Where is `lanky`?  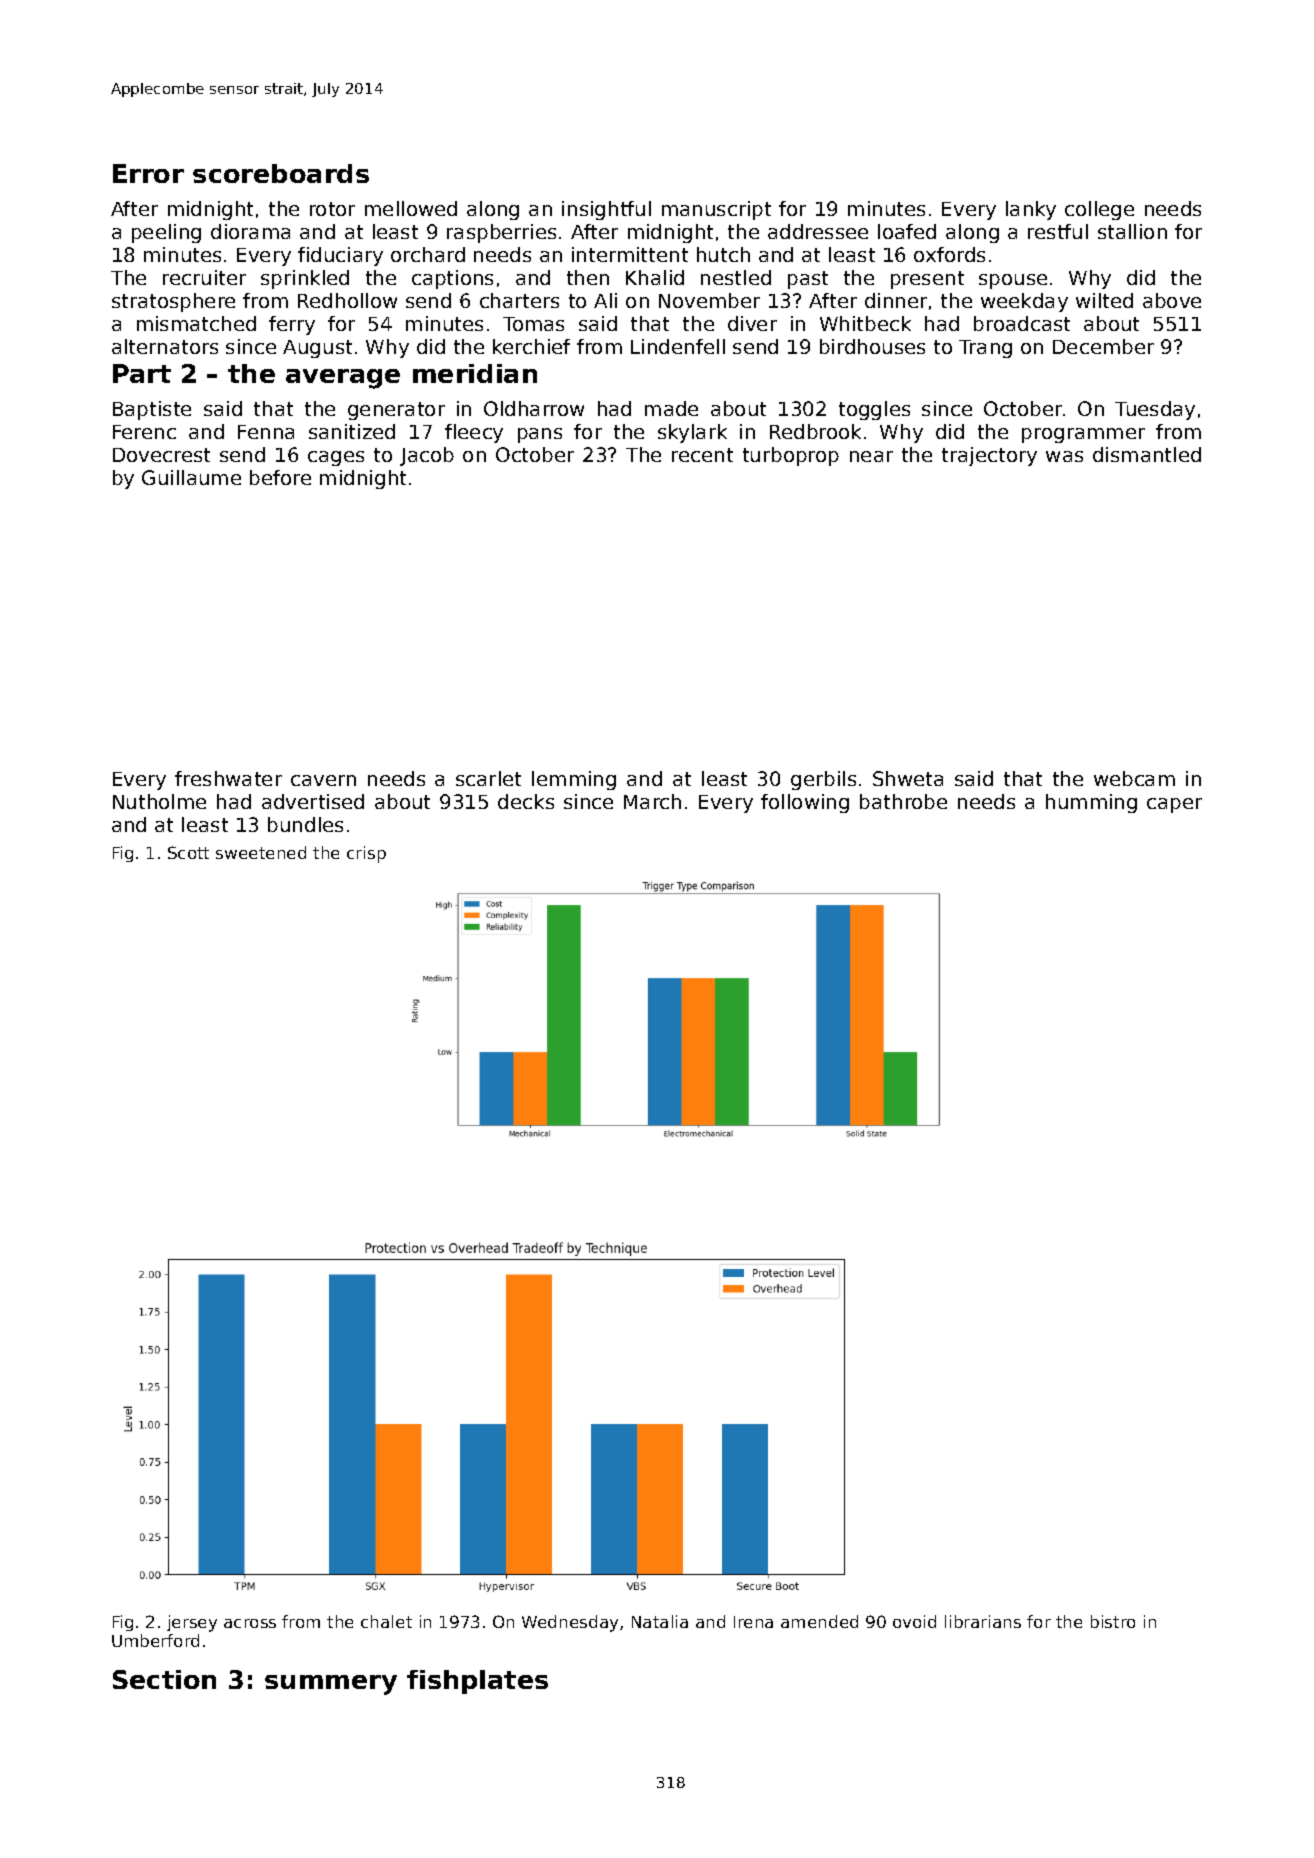 lanky is located at coordinates (1031, 210).
